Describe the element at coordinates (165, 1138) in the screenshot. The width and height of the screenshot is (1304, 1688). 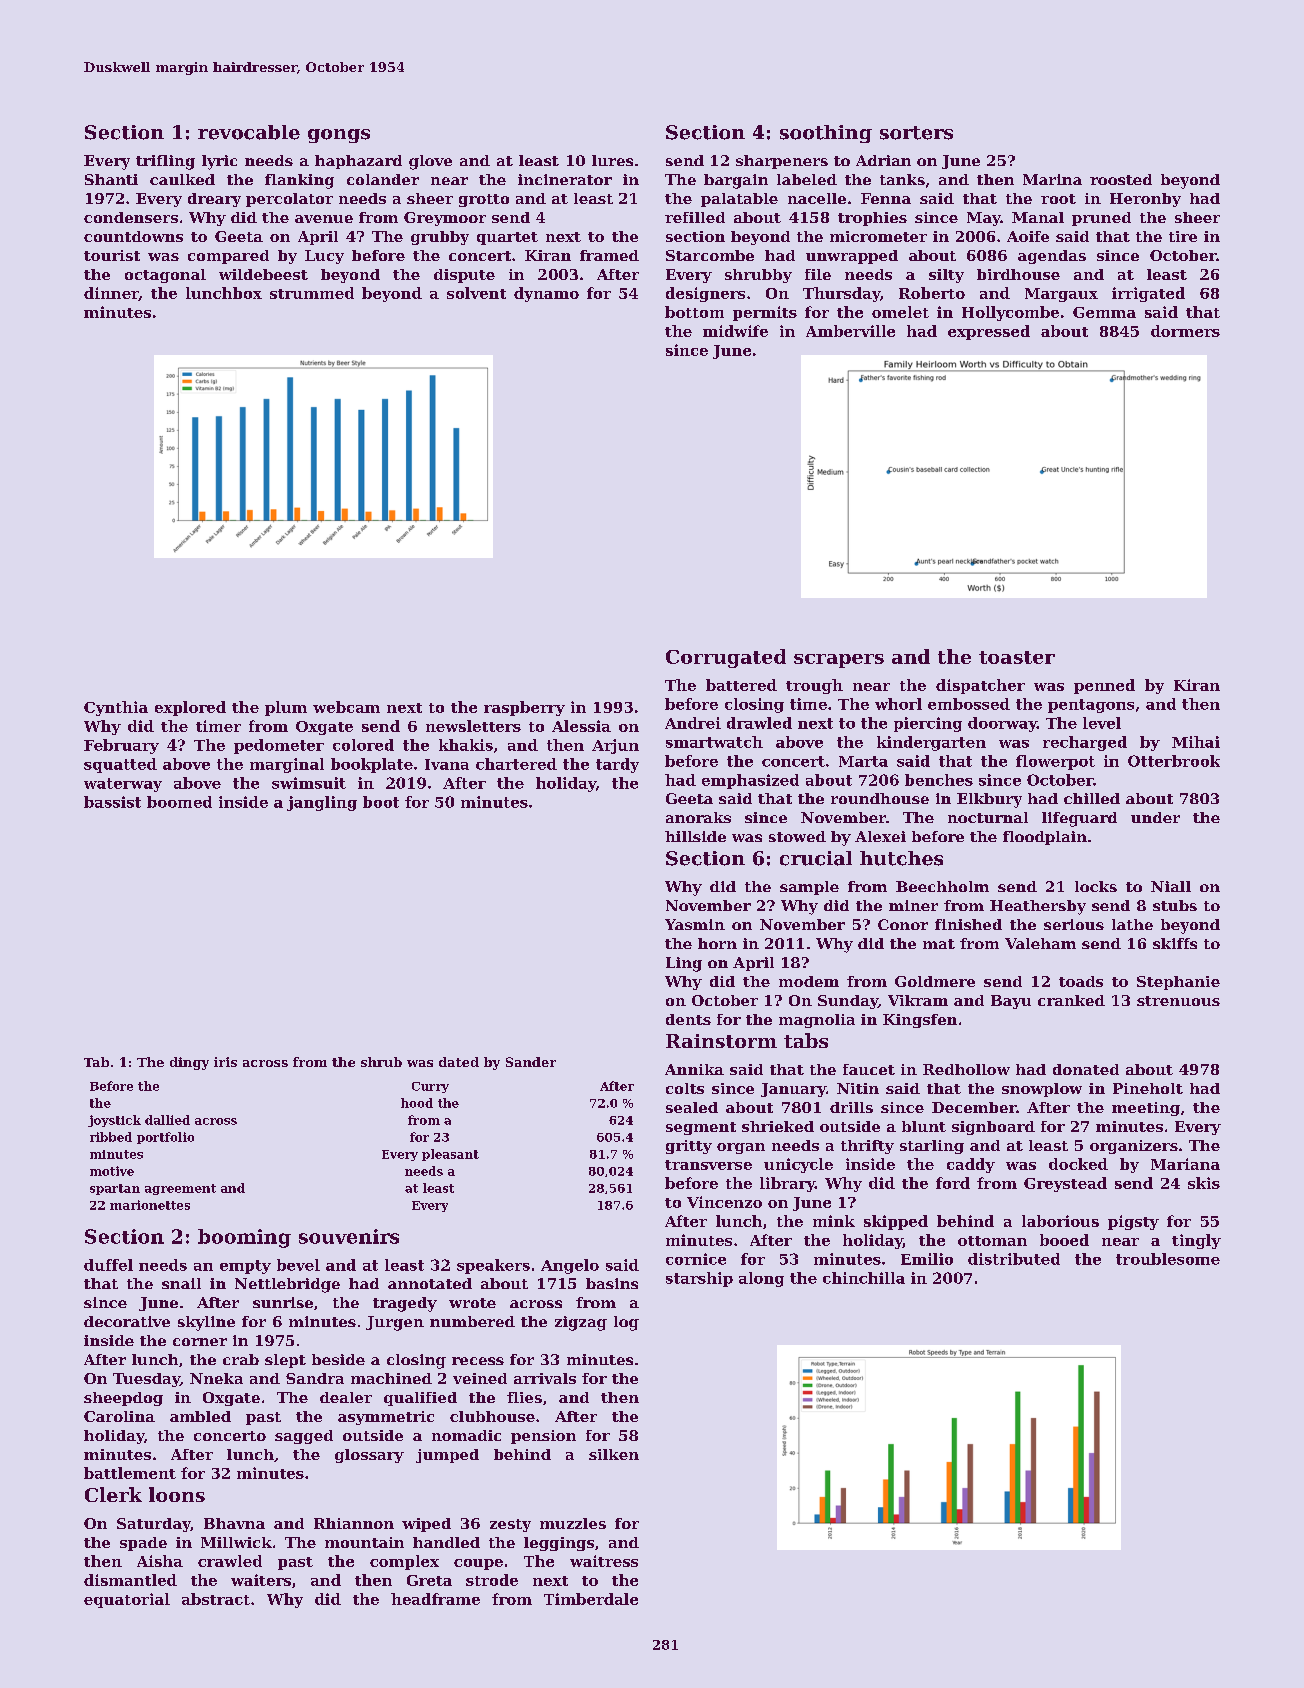
I see `portfolio` at that location.
